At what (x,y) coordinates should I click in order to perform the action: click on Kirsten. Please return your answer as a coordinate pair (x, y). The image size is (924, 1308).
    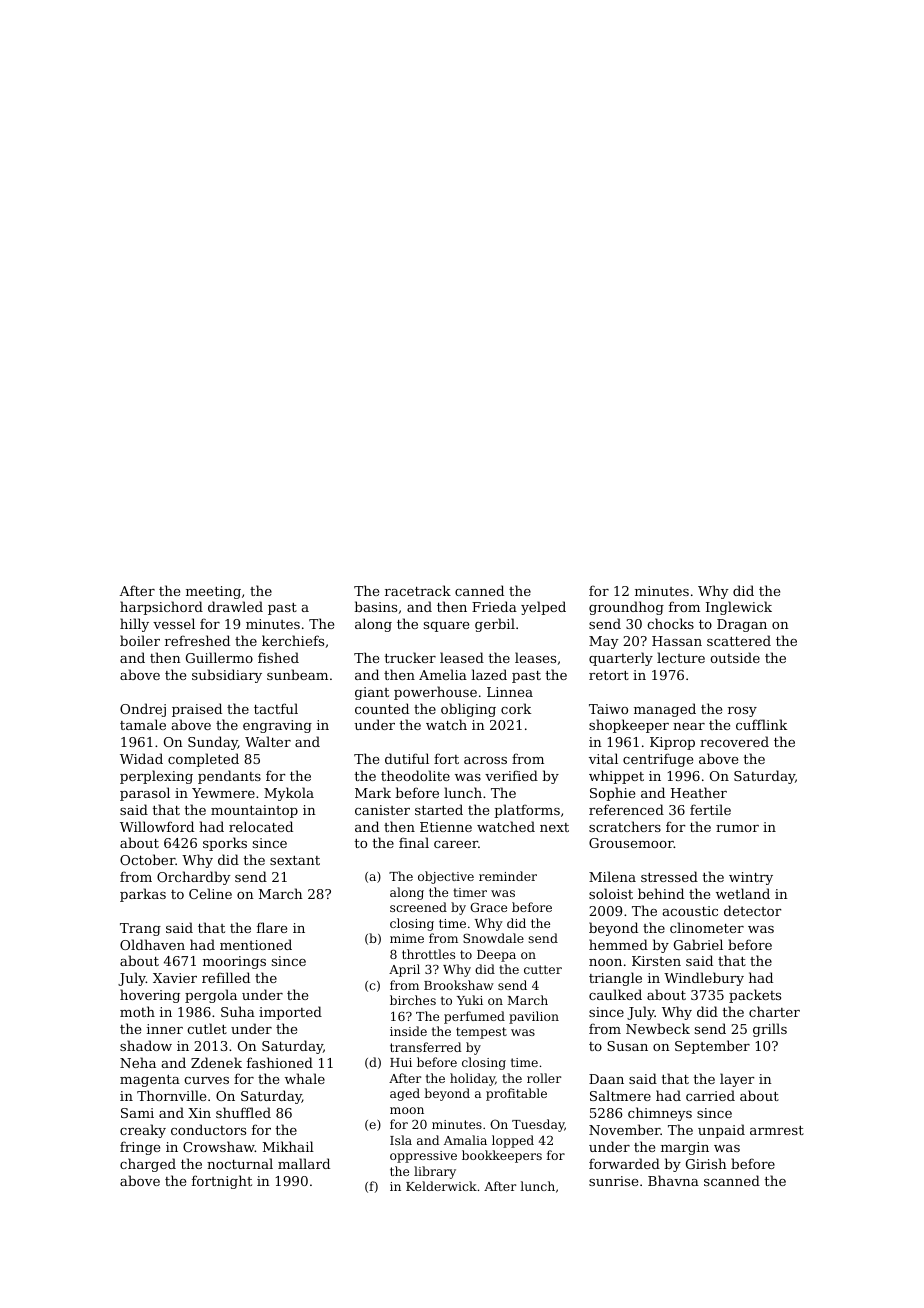
    Looking at the image, I should click on (656, 961).
